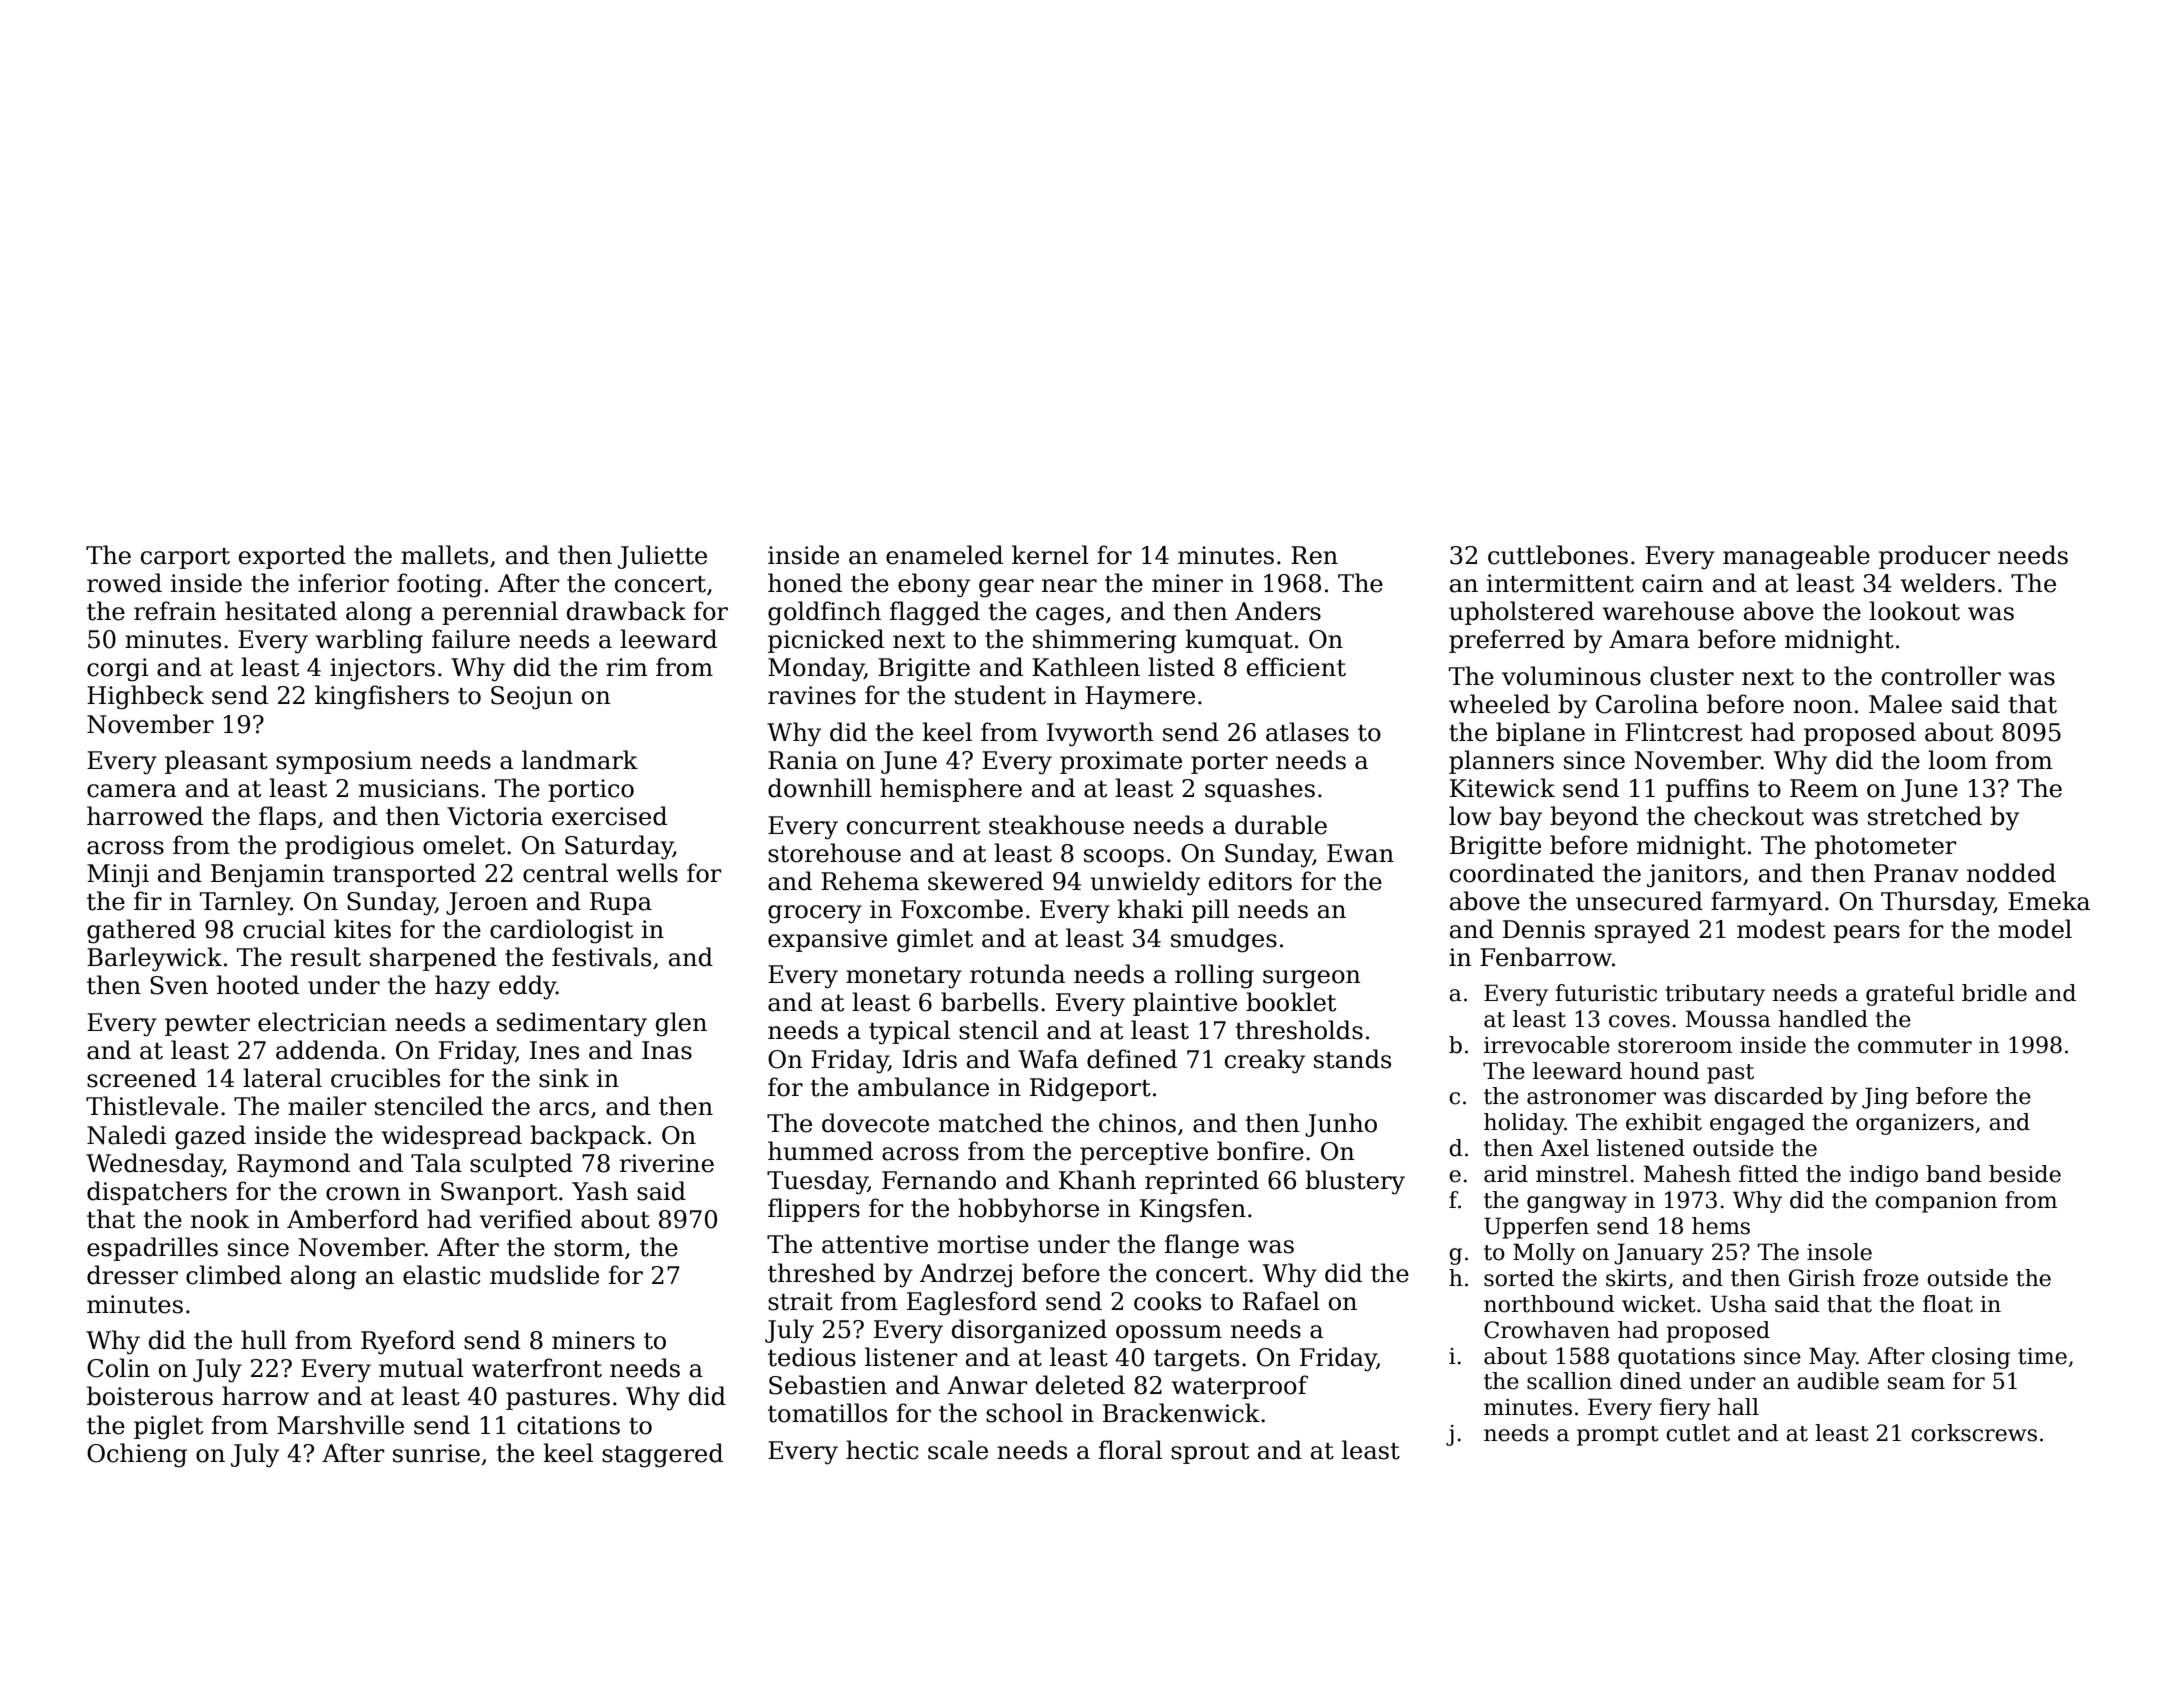 This screenshot has height=1683, width=2178. What do you see at coordinates (800, 1301) in the screenshot?
I see `strait` at bounding box center [800, 1301].
